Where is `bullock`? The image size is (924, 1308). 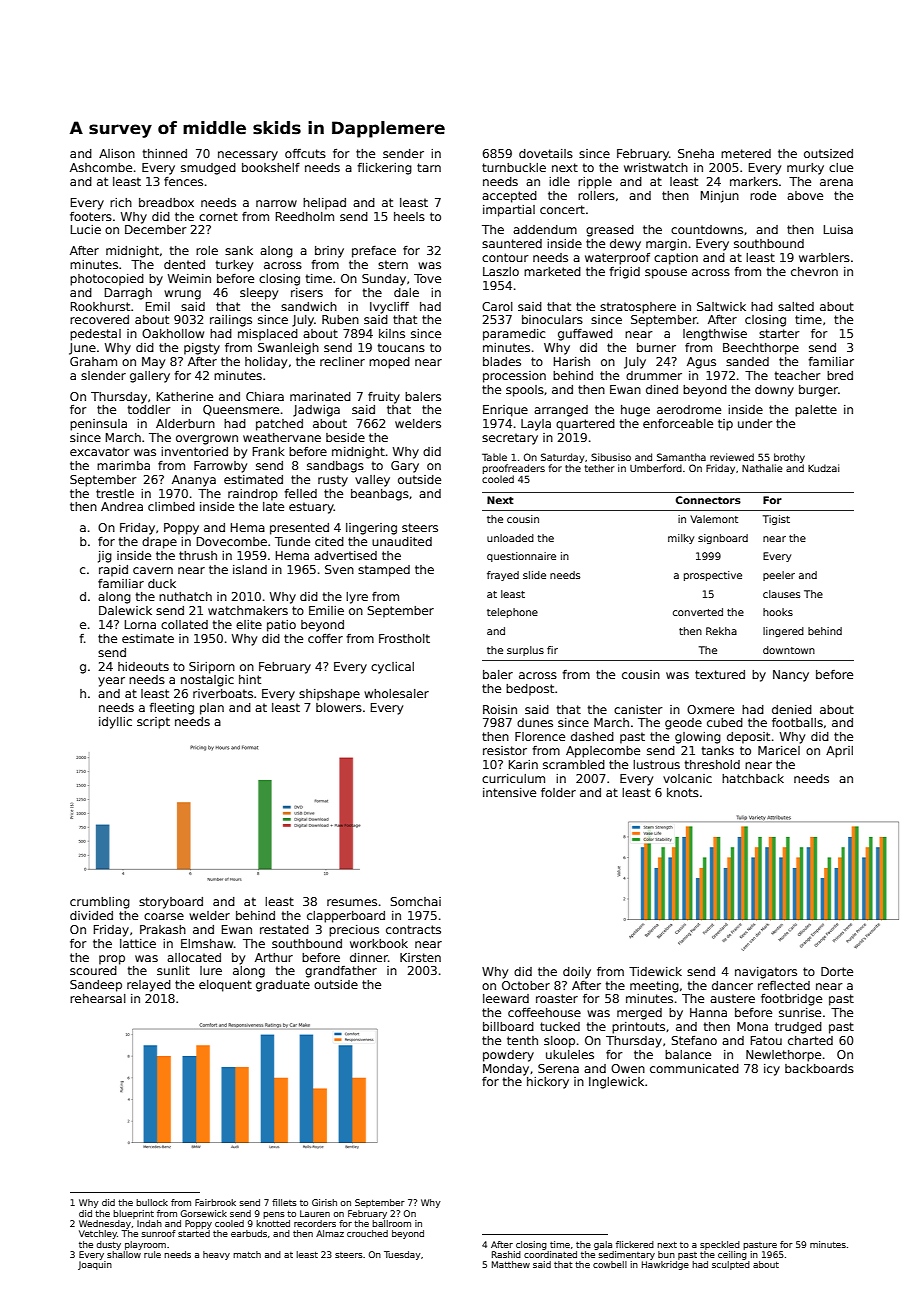 bullock is located at coordinates (152, 1202).
